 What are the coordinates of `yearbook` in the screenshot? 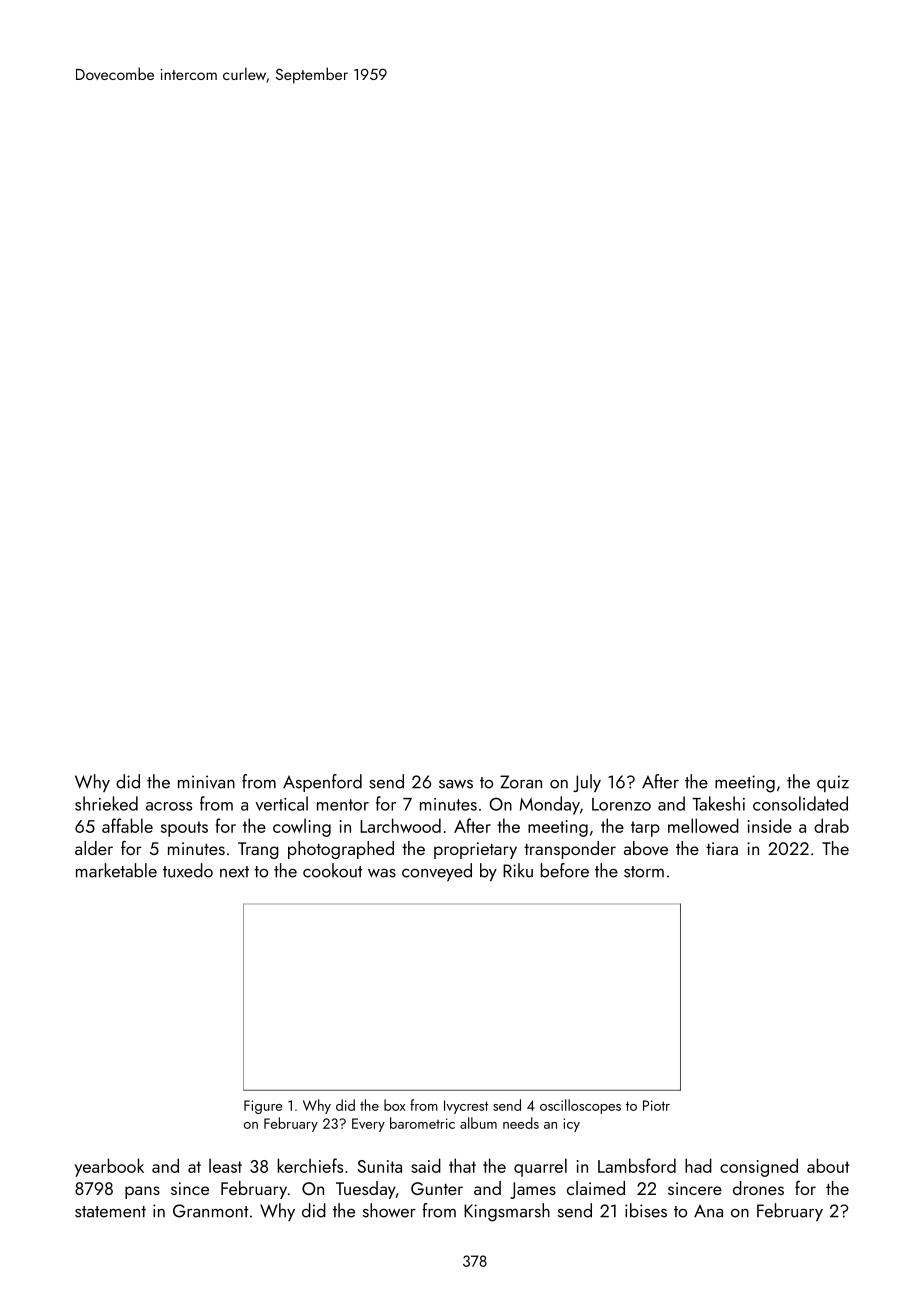 It's located at (109, 1167).
